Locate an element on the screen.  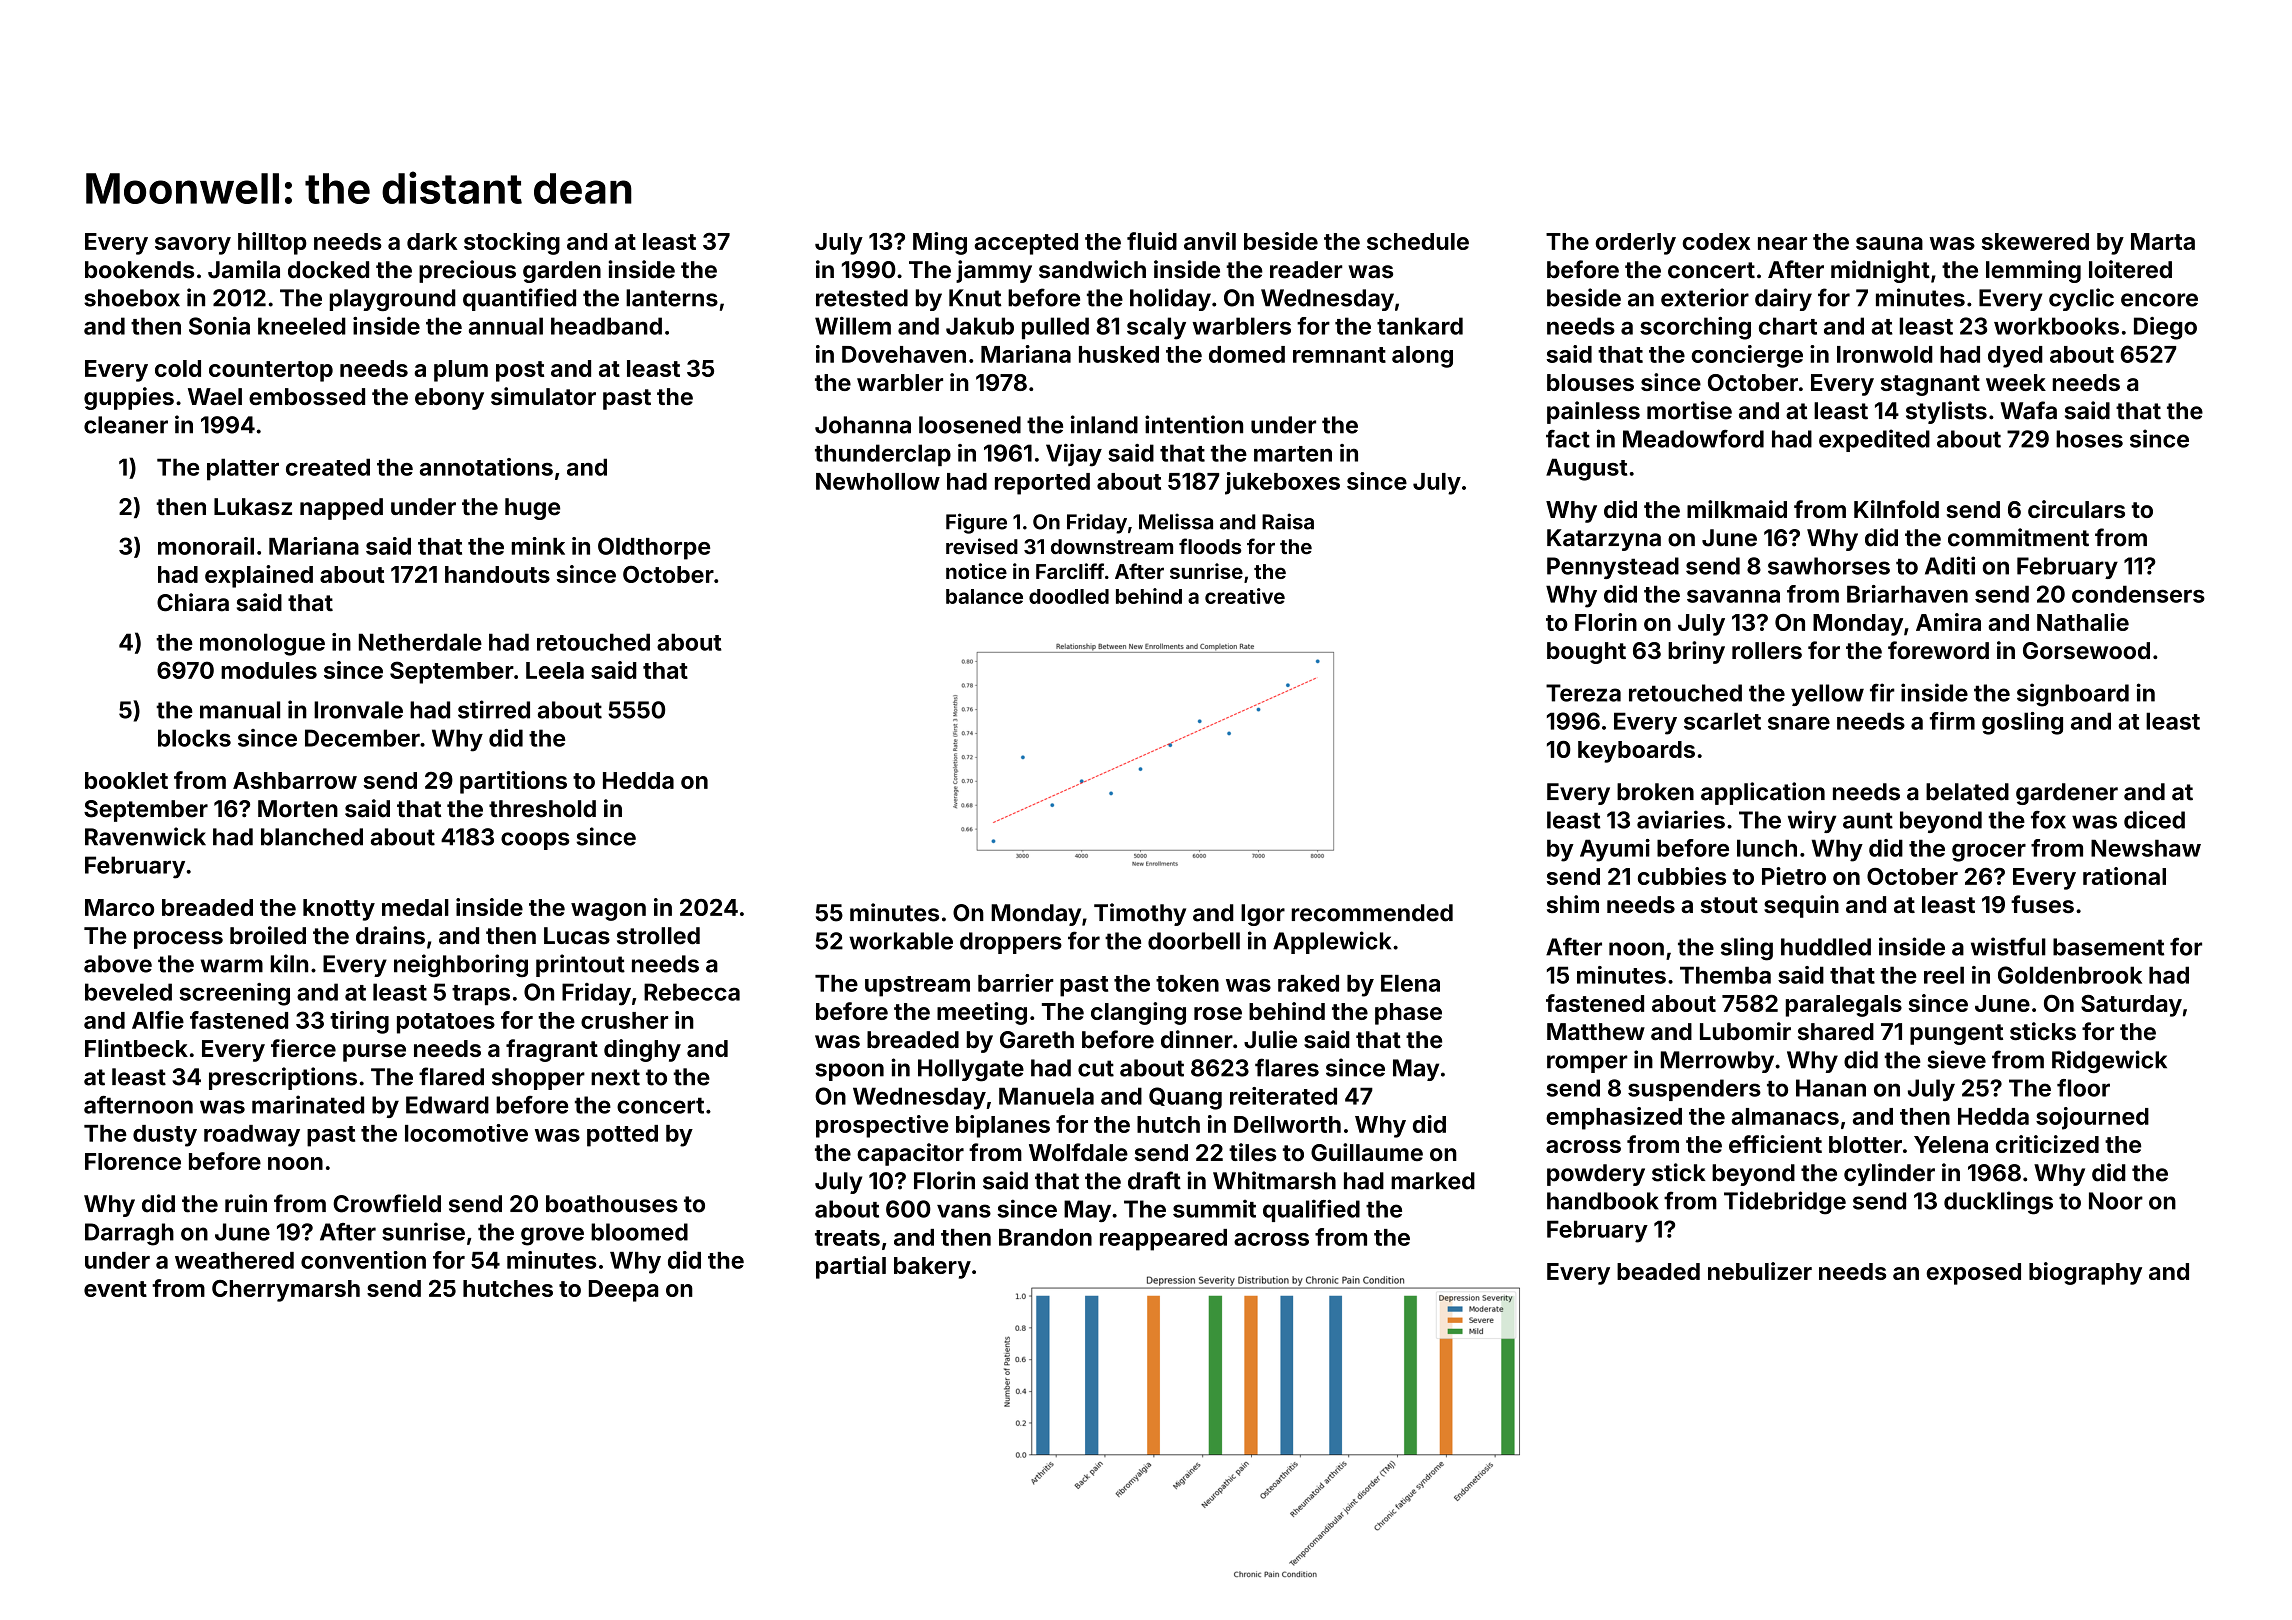
event is located at coordinates (115, 1289).
